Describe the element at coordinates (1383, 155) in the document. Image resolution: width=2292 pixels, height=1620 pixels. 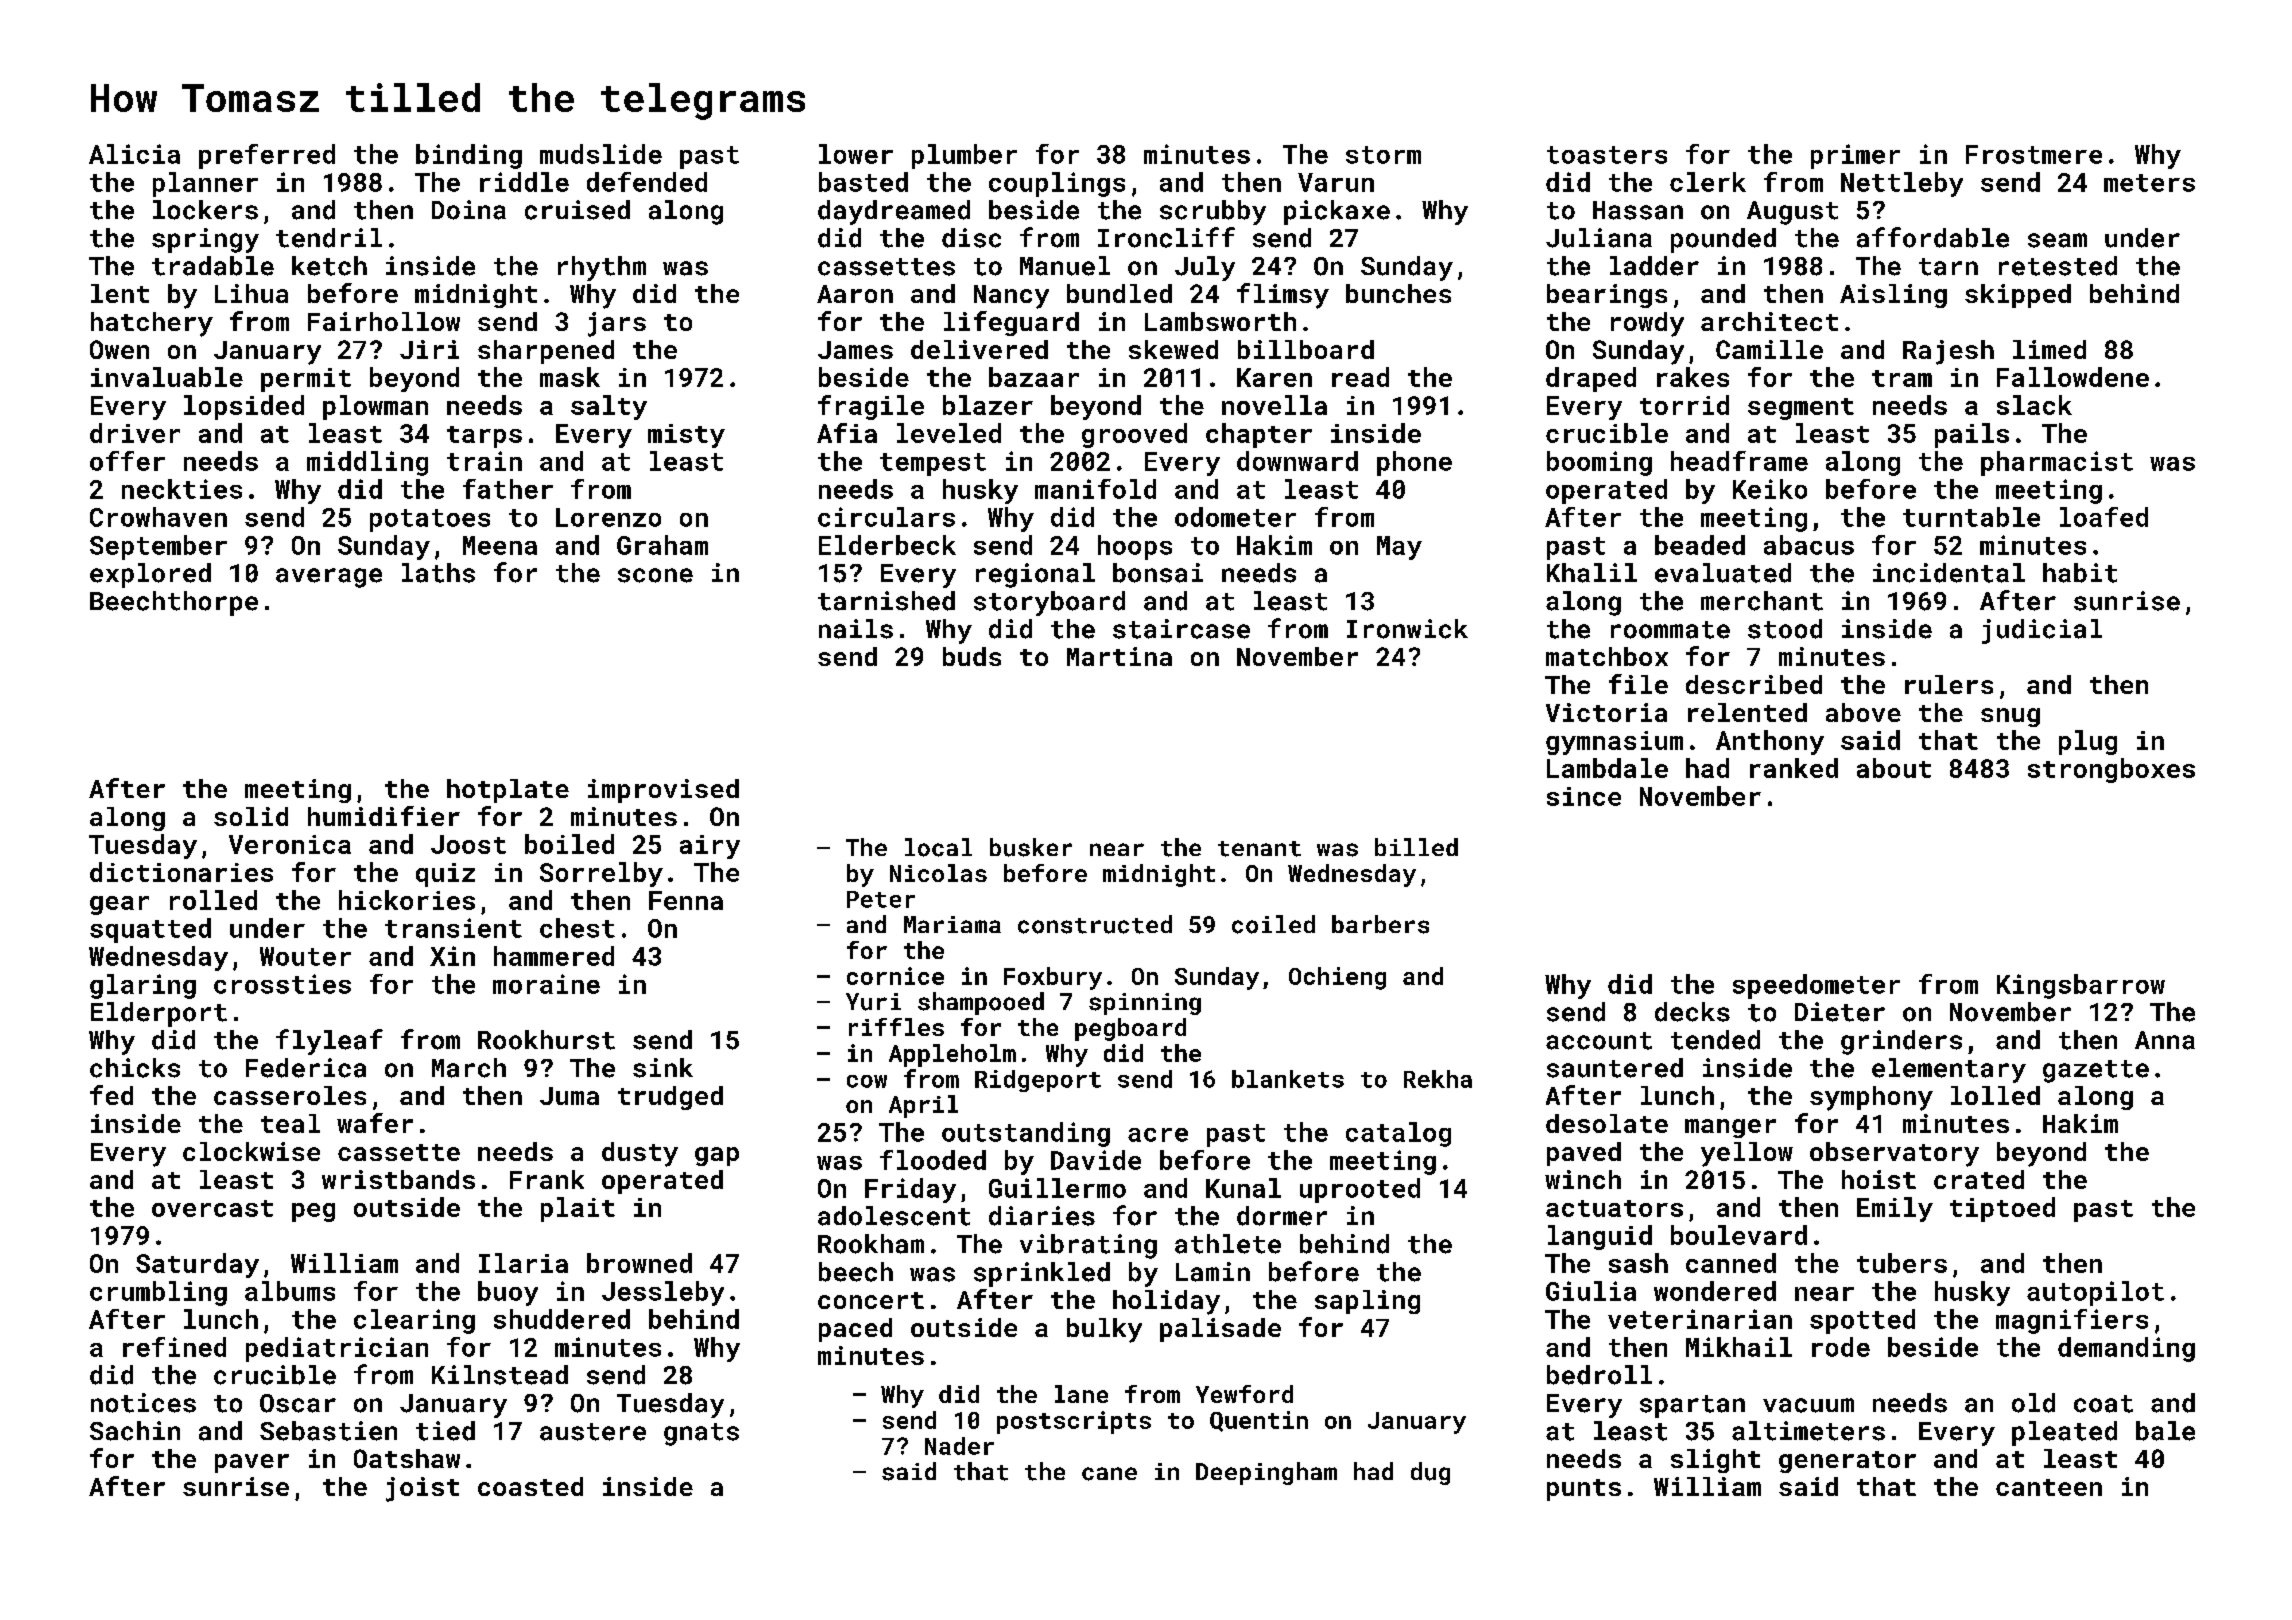
I see `storm` at that location.
